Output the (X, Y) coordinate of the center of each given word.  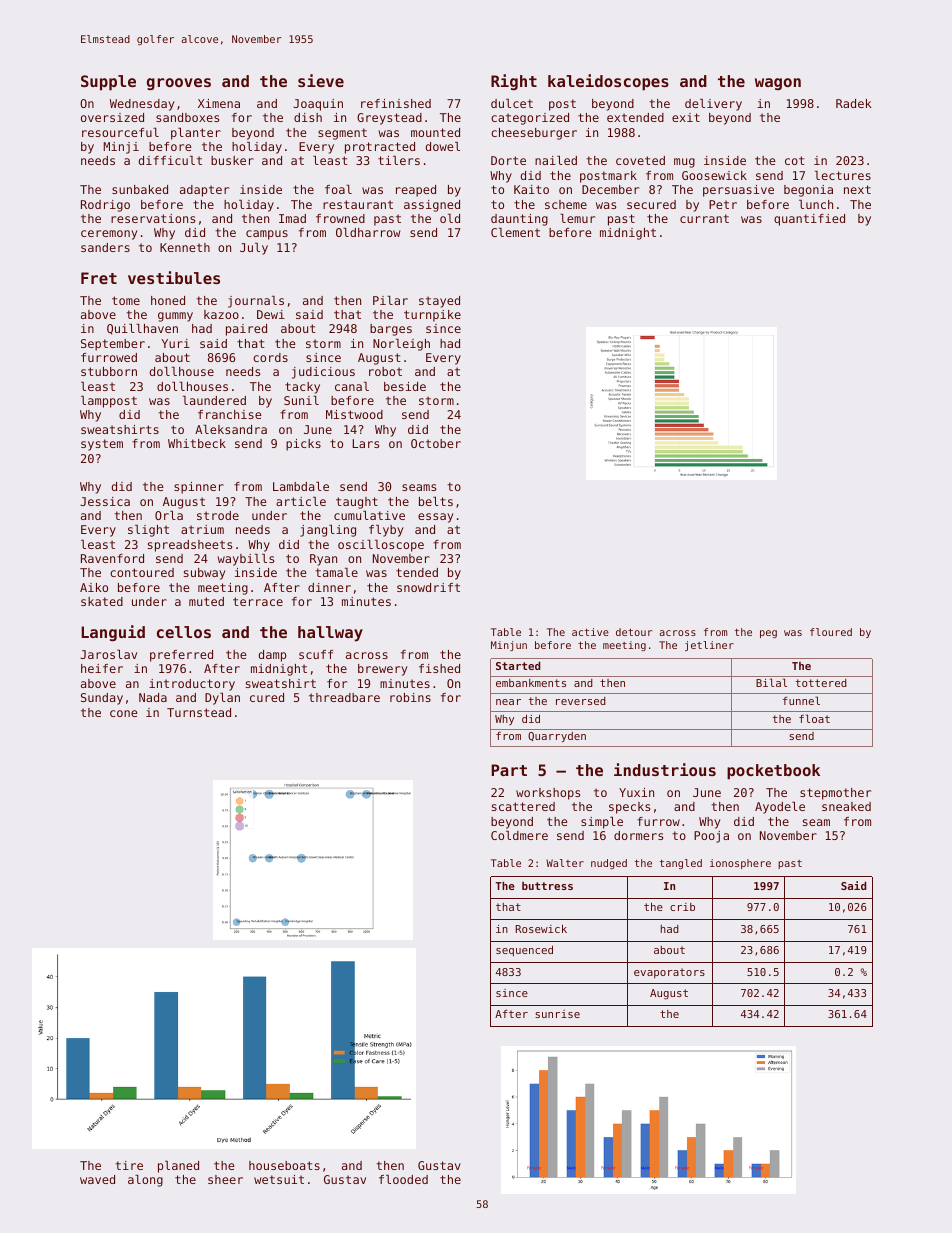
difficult (170, 160)
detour (634, 632)
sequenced (524, 950)
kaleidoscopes (608, 82)
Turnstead (199, 712)
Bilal (771, 682)
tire (129, 1165)
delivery (713, 105)
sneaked (846, 806)
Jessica (105, 501)
